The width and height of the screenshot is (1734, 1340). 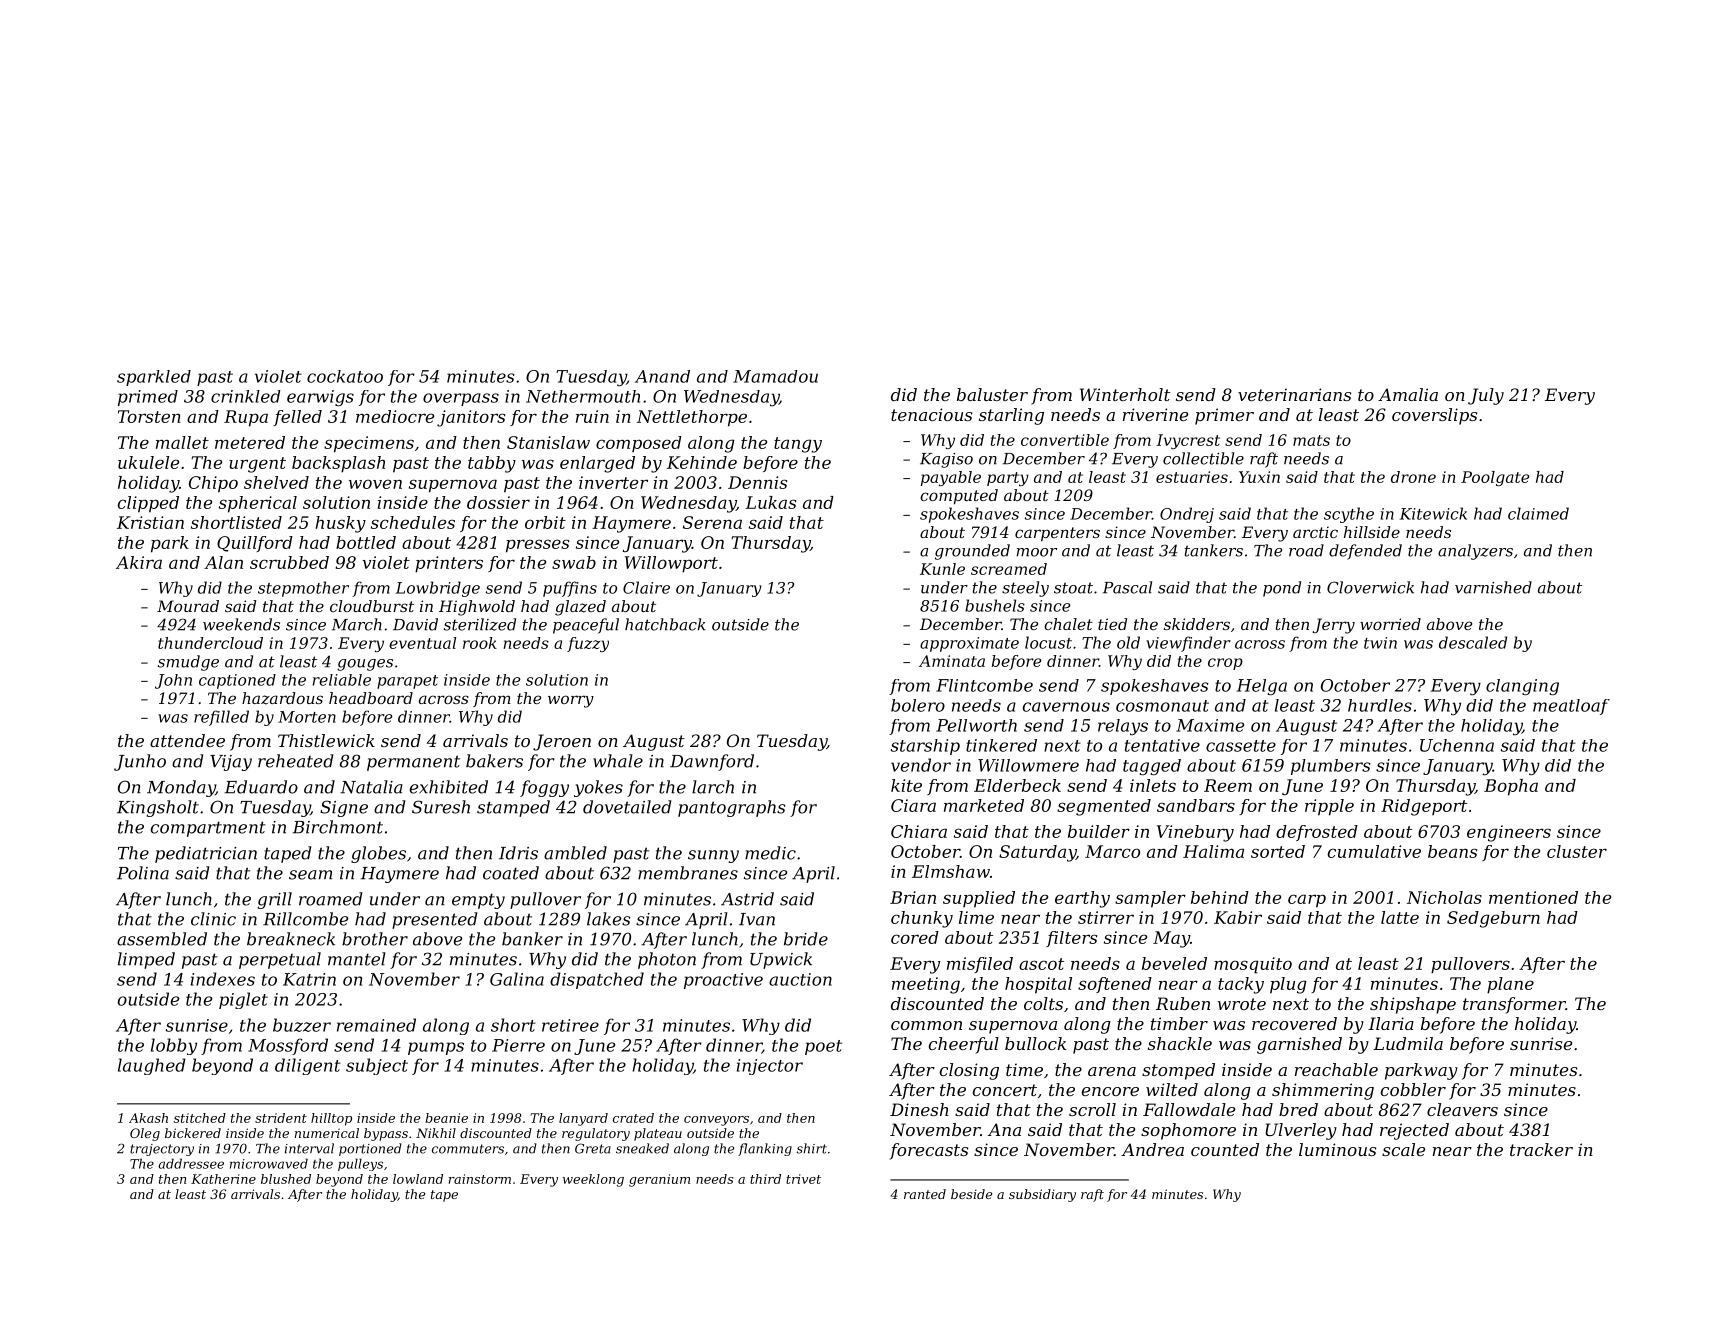 I want to click on remained, so click(x=376, y=1025).
